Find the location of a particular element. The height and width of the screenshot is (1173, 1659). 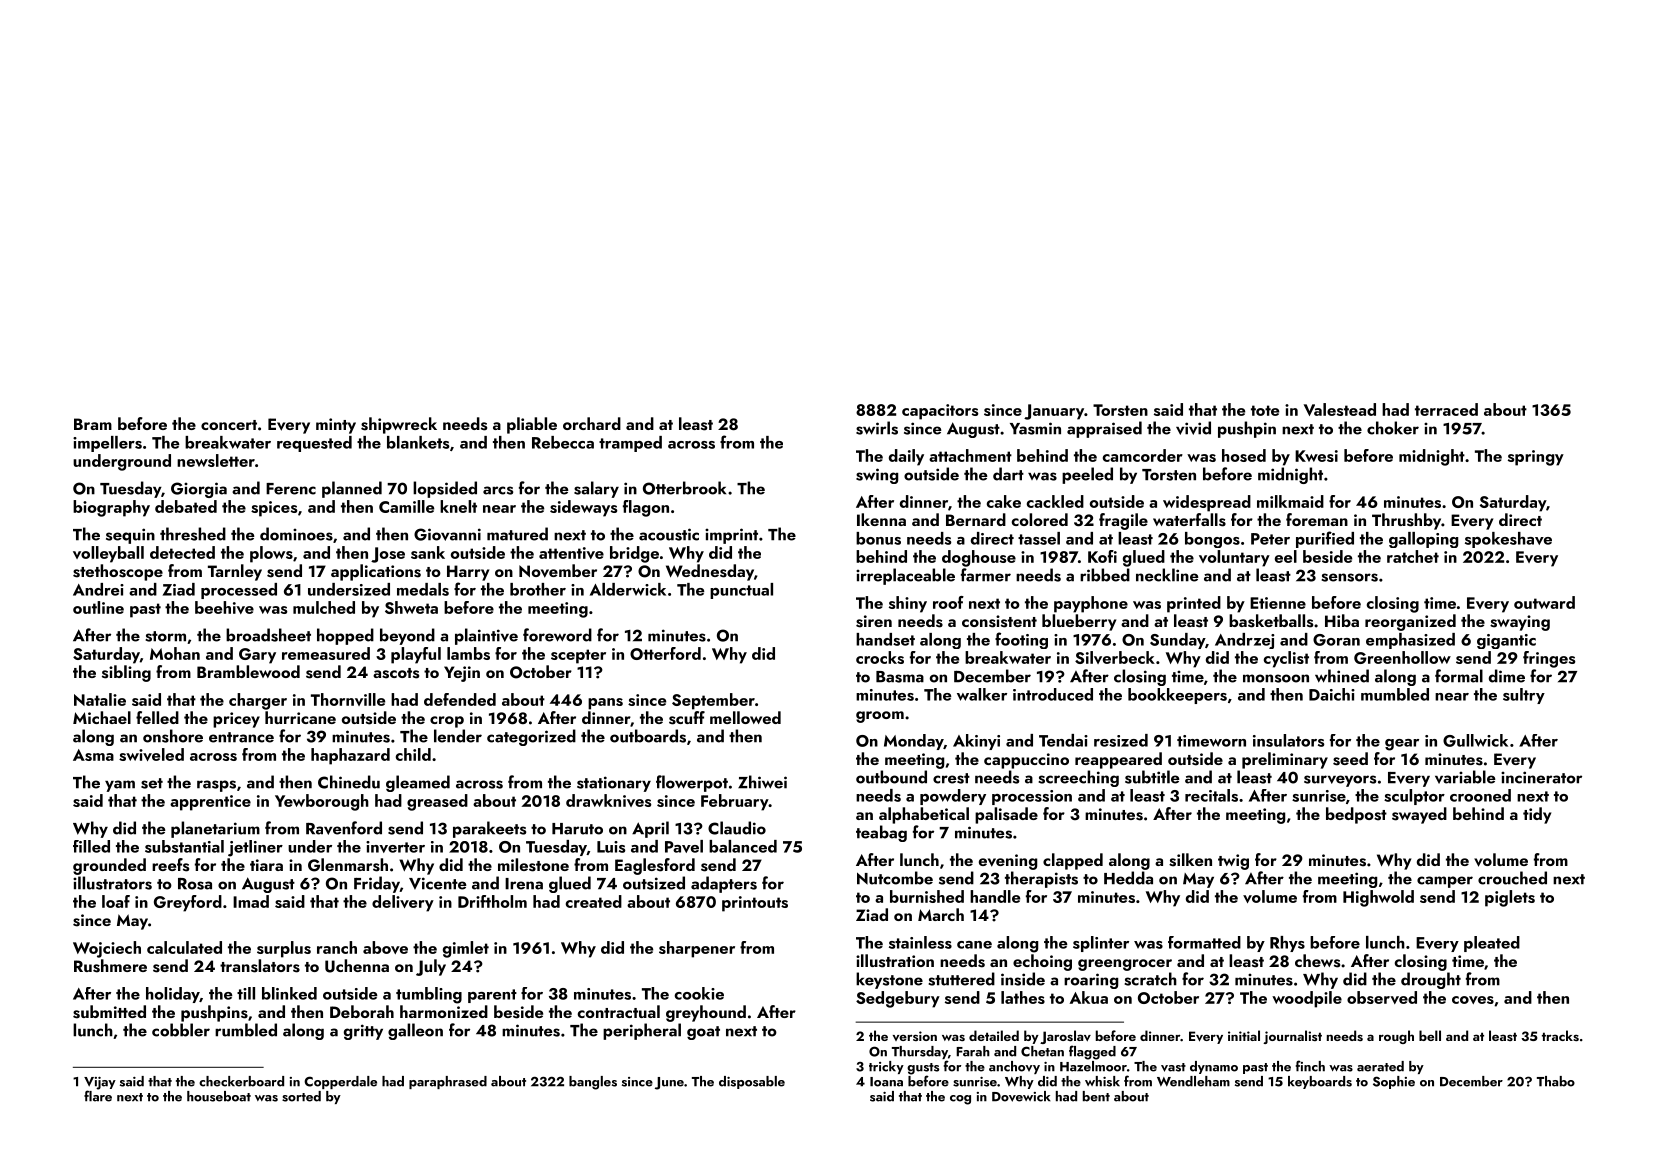

Otterbrook is located at coordinates (684, 488).
